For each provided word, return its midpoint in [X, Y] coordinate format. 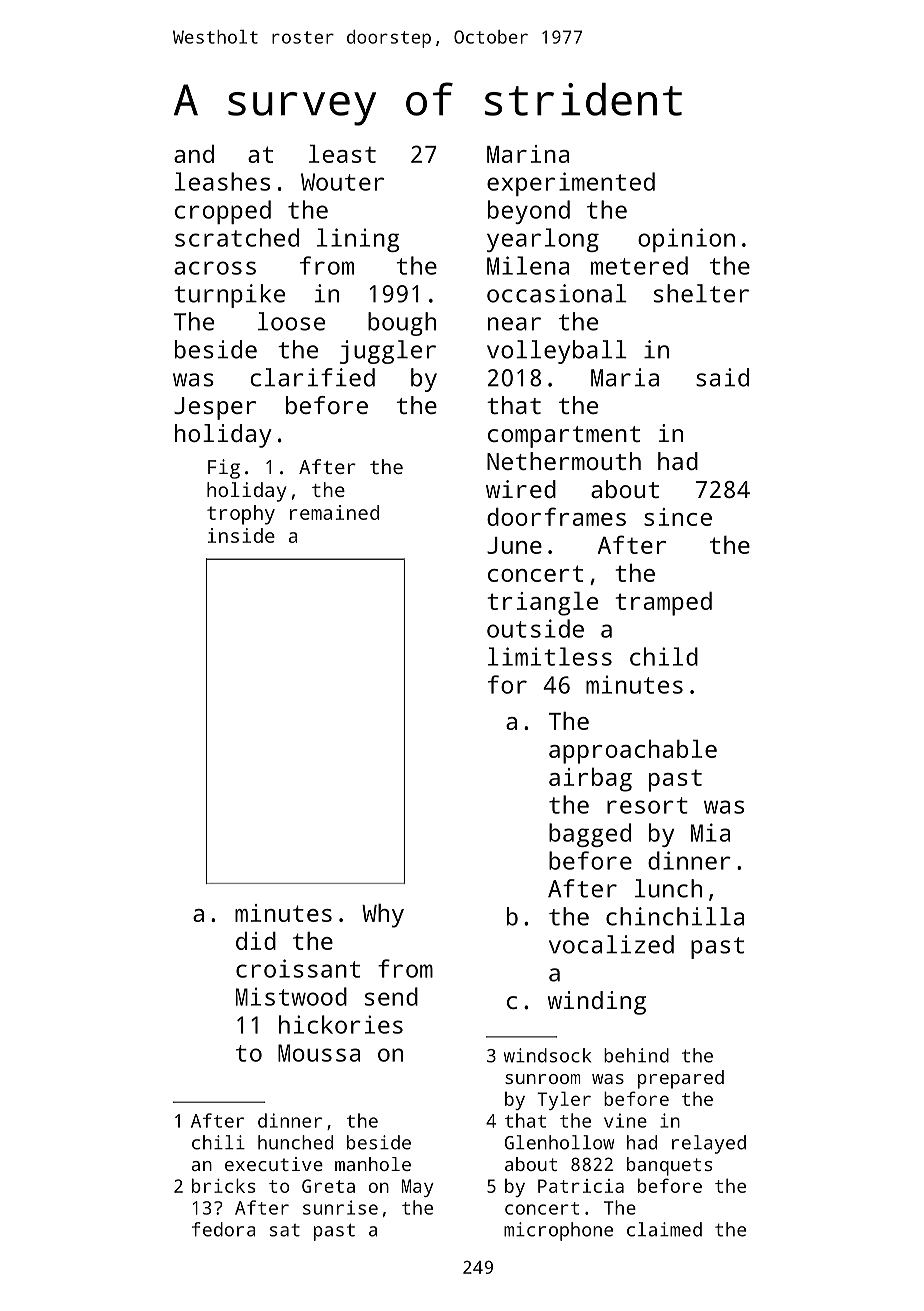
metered [639, 265]
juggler [388, 352]
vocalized [611, 944]
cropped [223, 212]
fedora [224, 1229]
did [256, 941]
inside [241, 535]
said [722, 377]
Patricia [581, 1186]
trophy [241, 515]
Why [383, 916]
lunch [668, 888]
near [514, 324]
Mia [710, 832]
